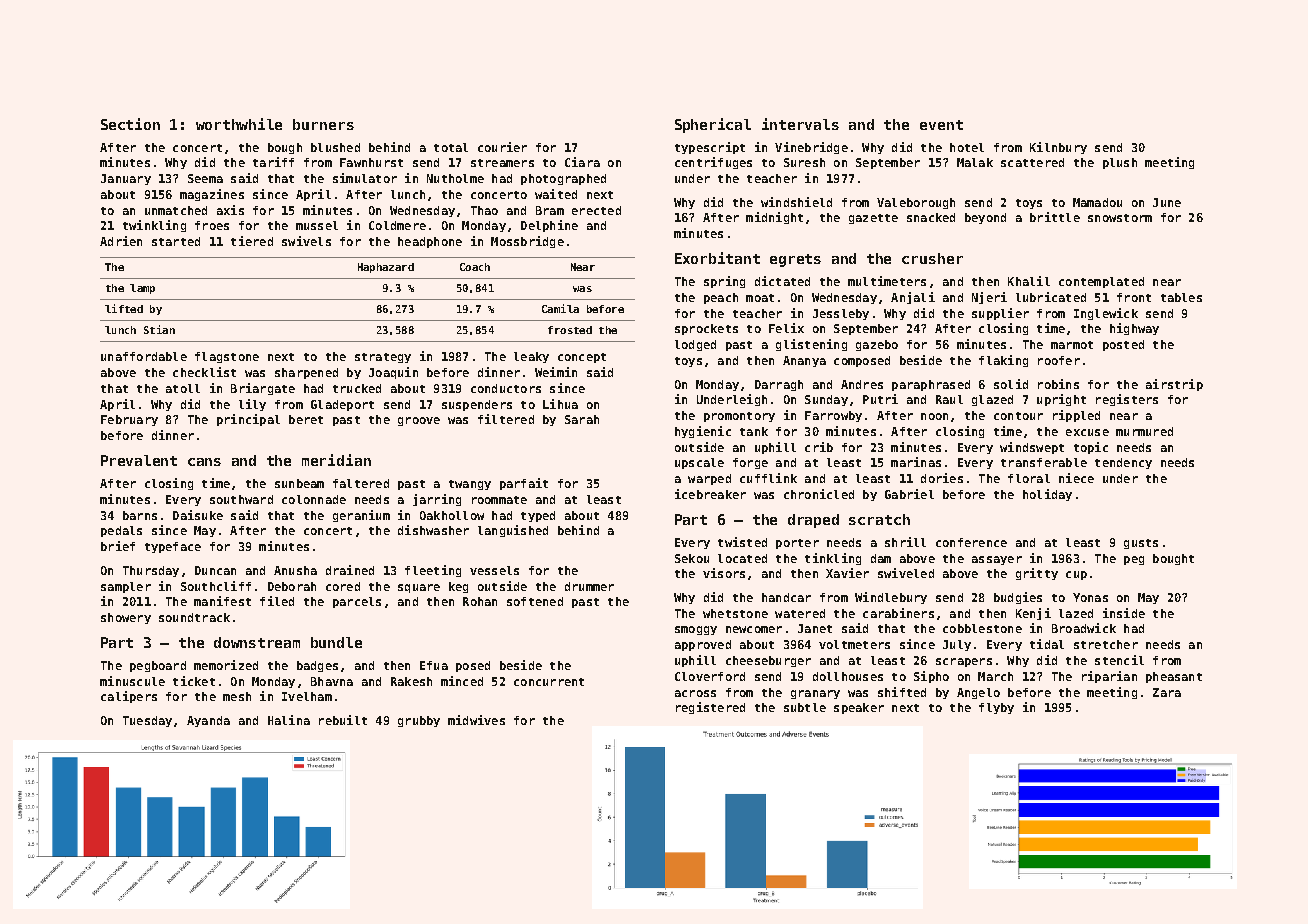 Image resolution: width=1308 pixels, height=924 pixels. What do you see at coordinates (967, 147) in the page?
I see `hotel` at bounding box center [967, 147].
